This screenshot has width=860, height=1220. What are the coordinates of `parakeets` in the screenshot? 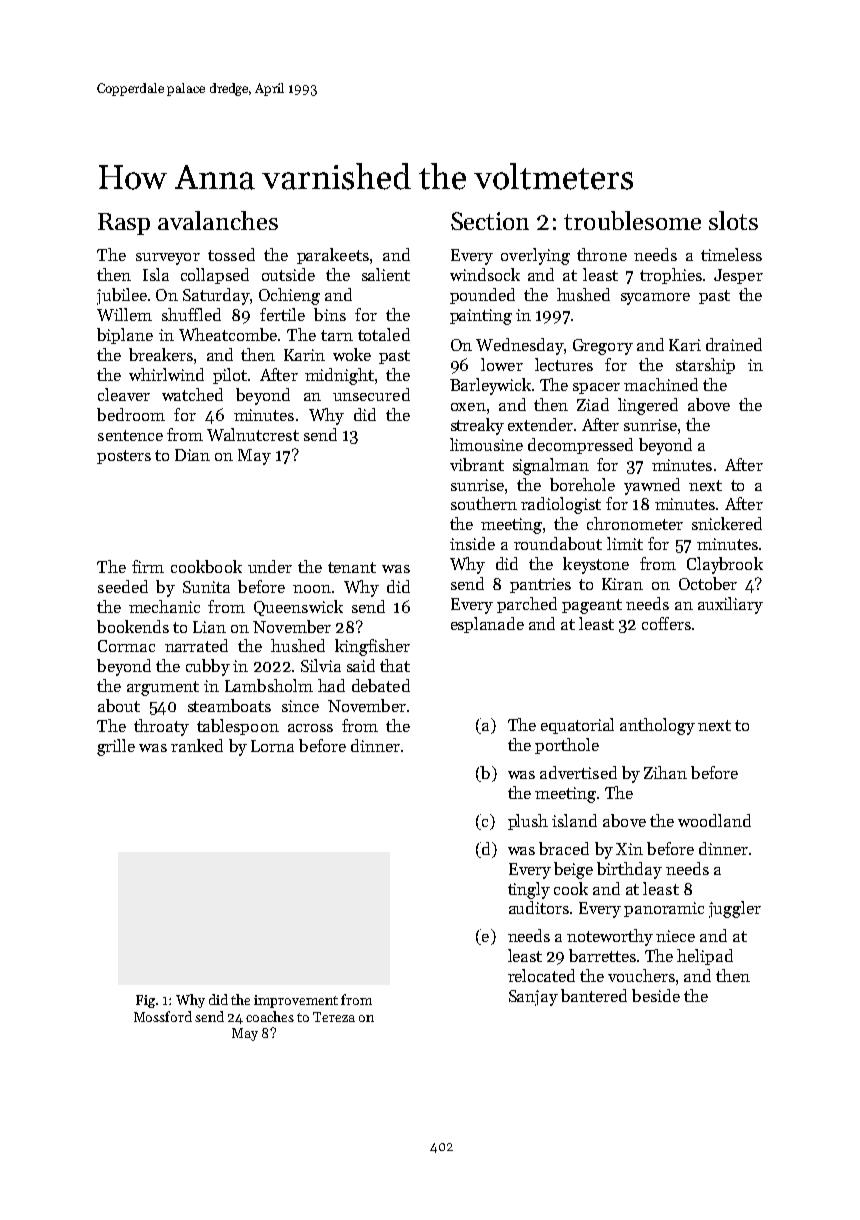 It's located at (333, 256).
